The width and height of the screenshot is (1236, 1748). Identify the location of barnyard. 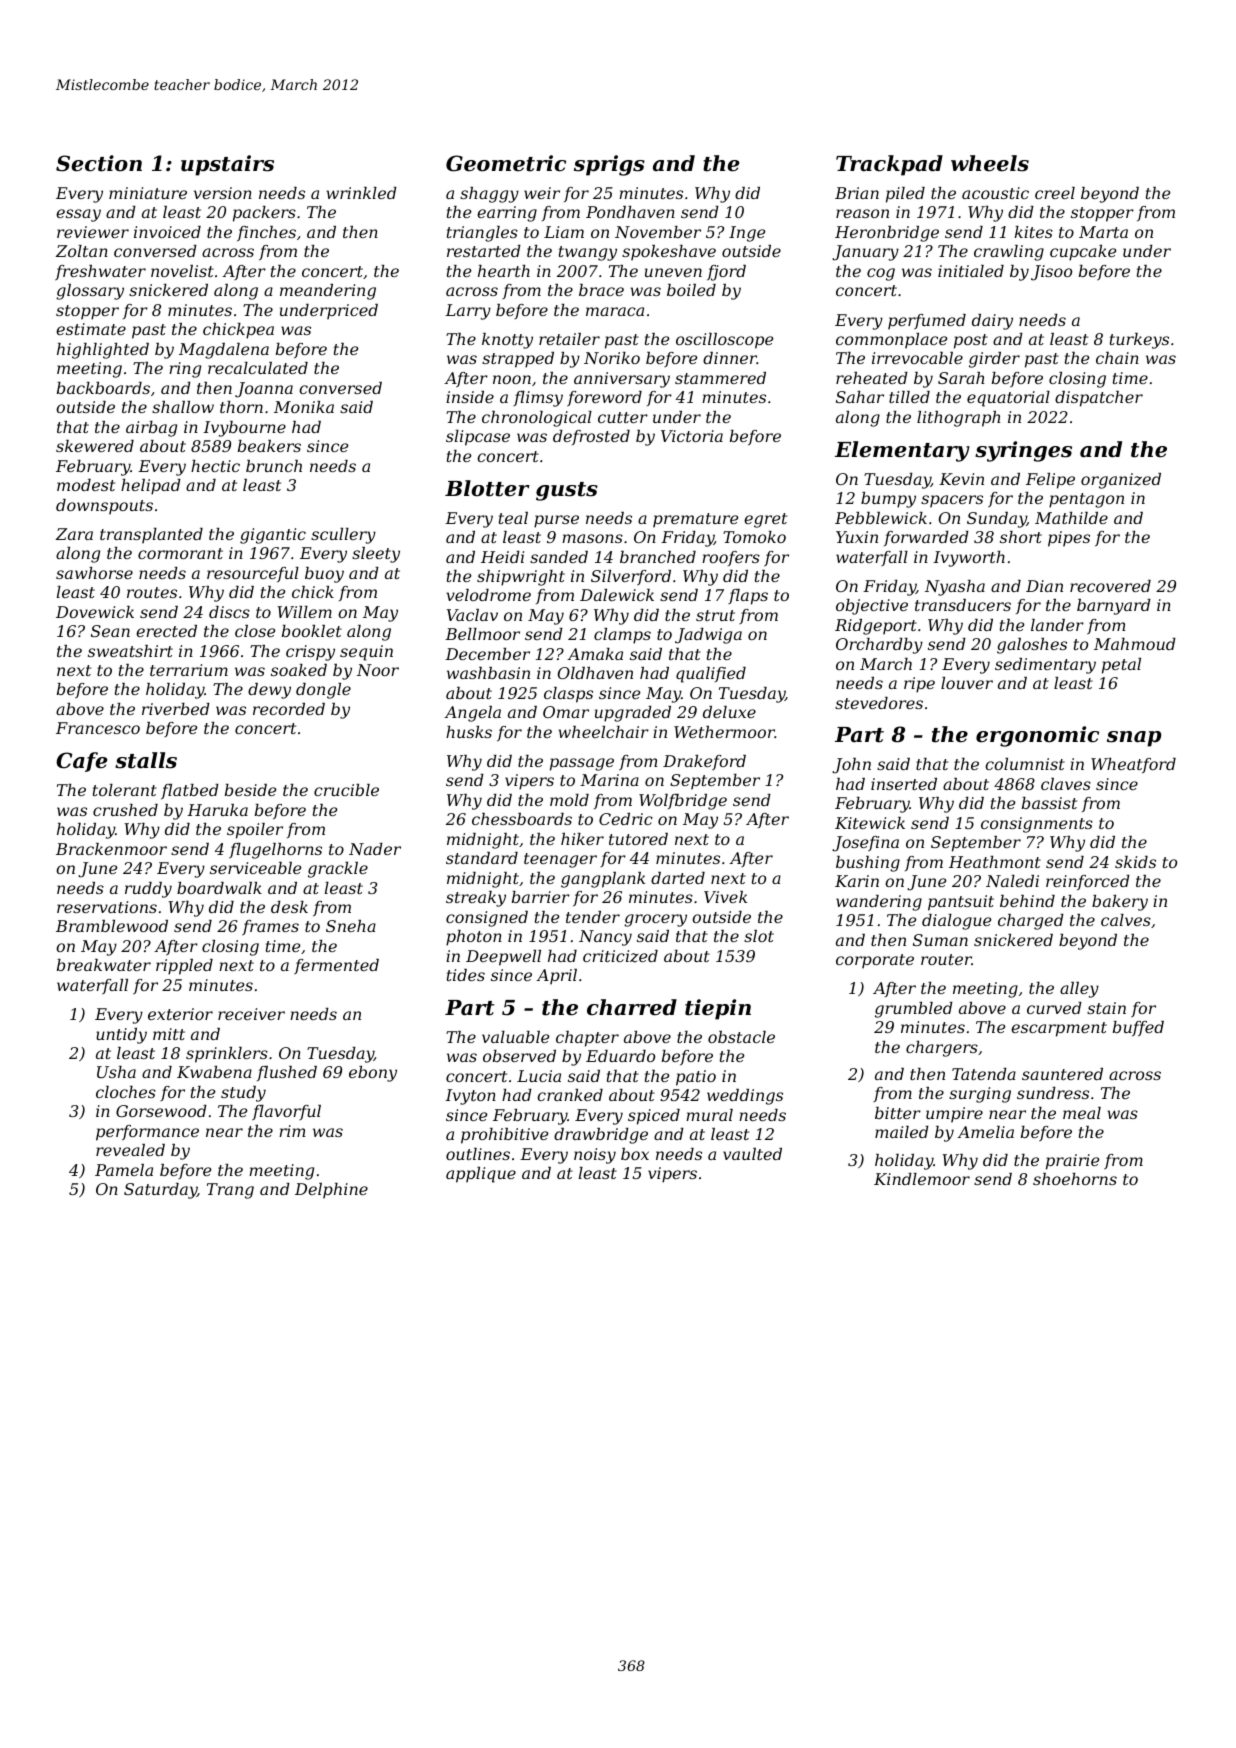
(1114, 607).
